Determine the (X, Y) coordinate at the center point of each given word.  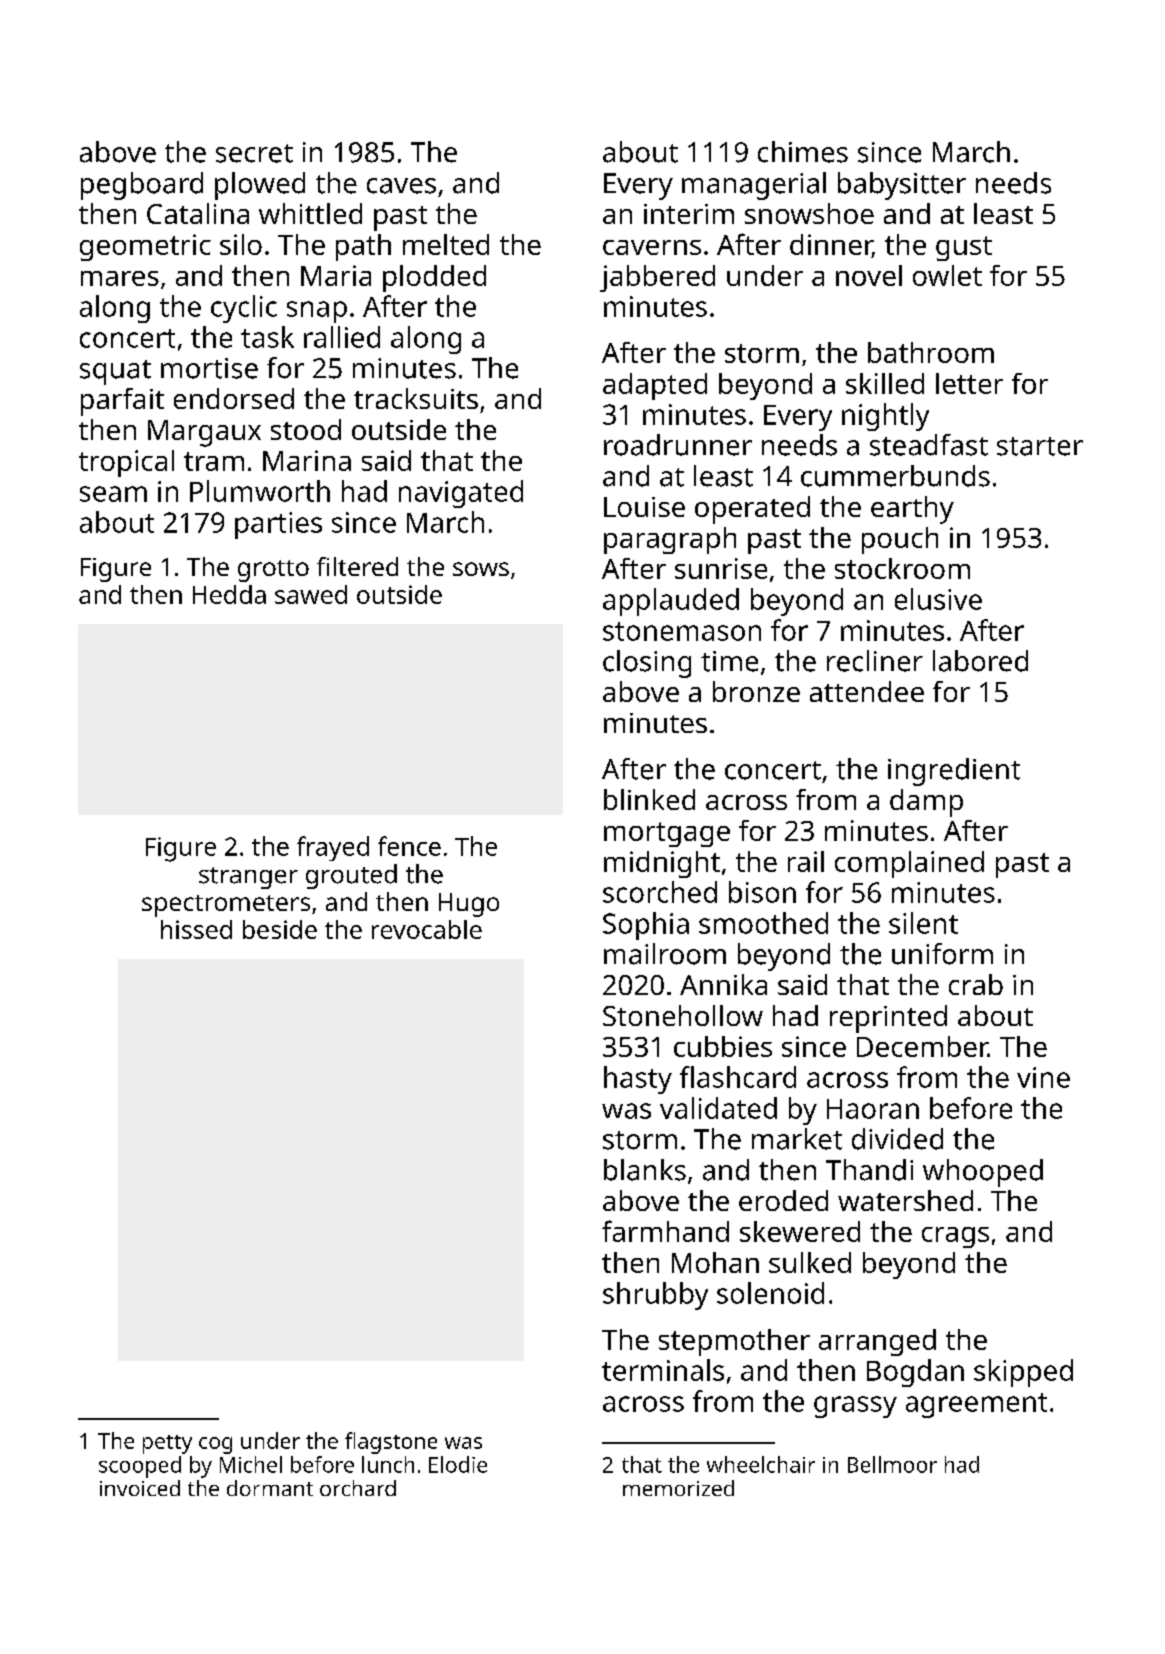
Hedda (229, 594)
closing (647, 664)
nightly (885, 417)
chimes (803, 152)
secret (254, 153)
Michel (251, 1464)
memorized (678, 1488)
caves (401, 186)
